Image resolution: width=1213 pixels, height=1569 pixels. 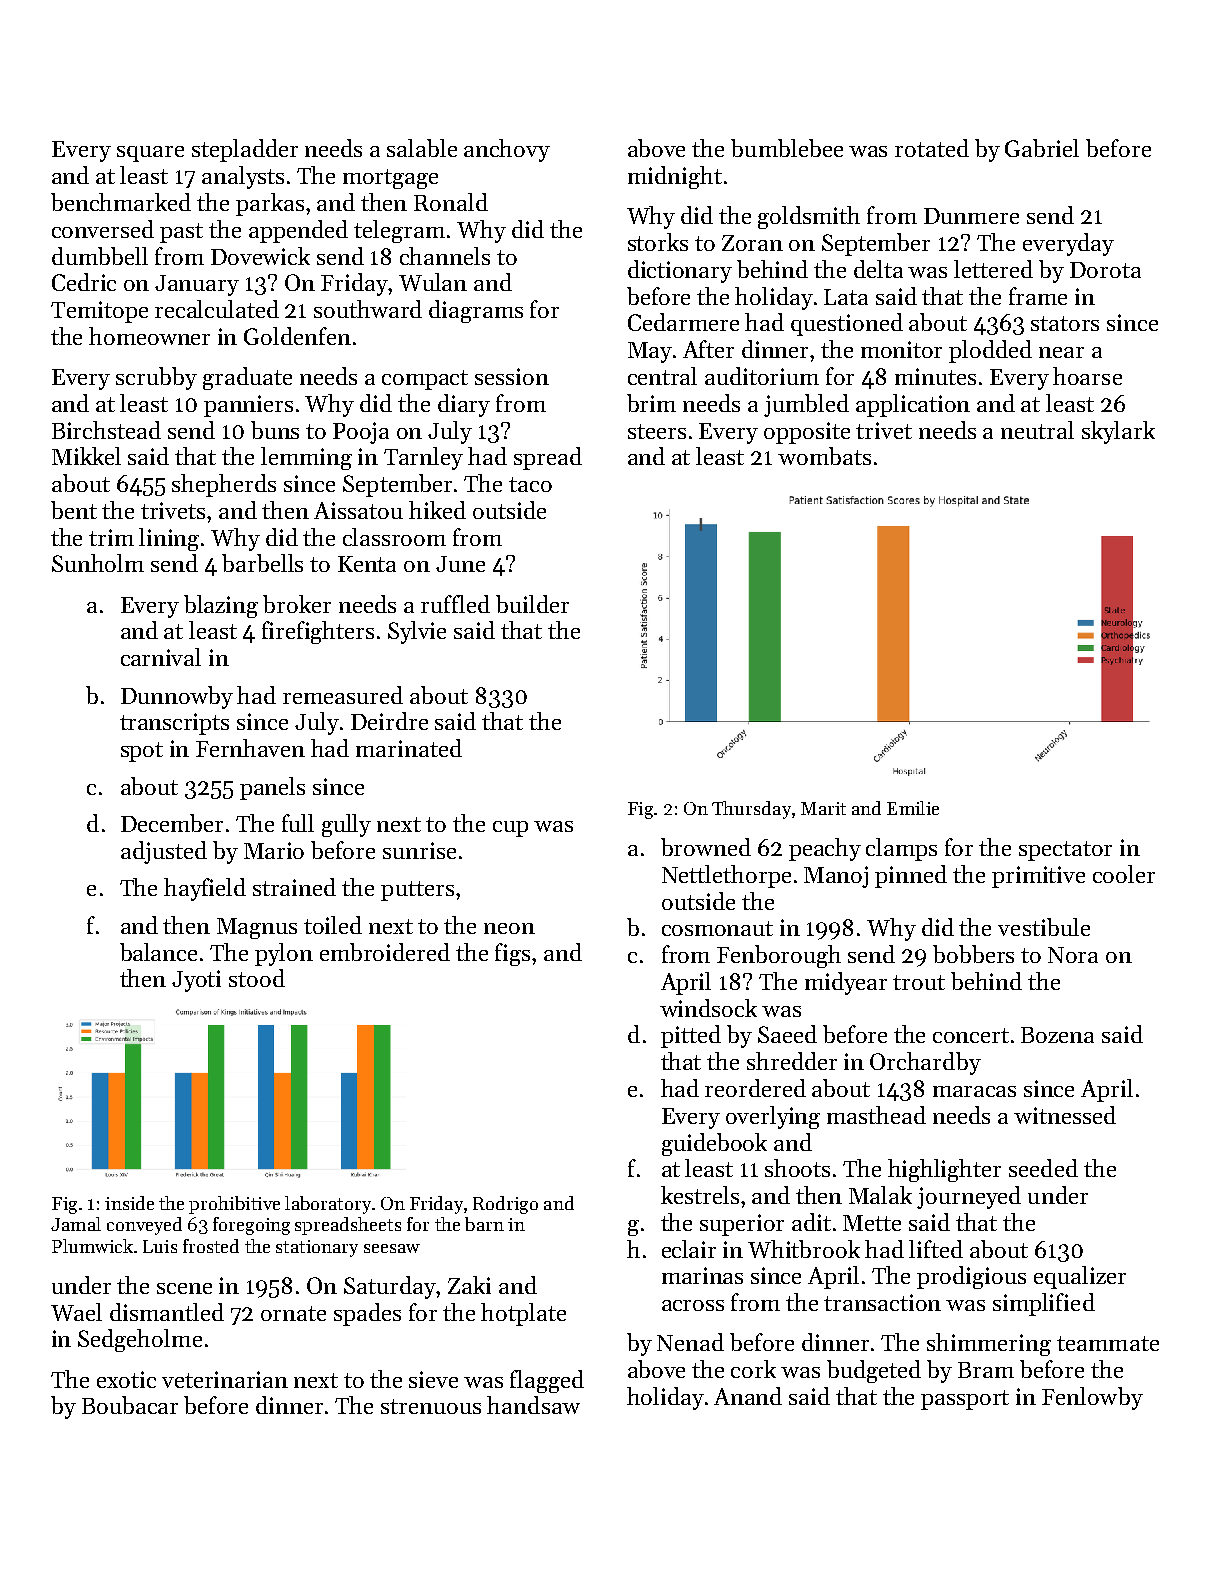 I want to click on Dunmere, so click(x=971, y=216).
